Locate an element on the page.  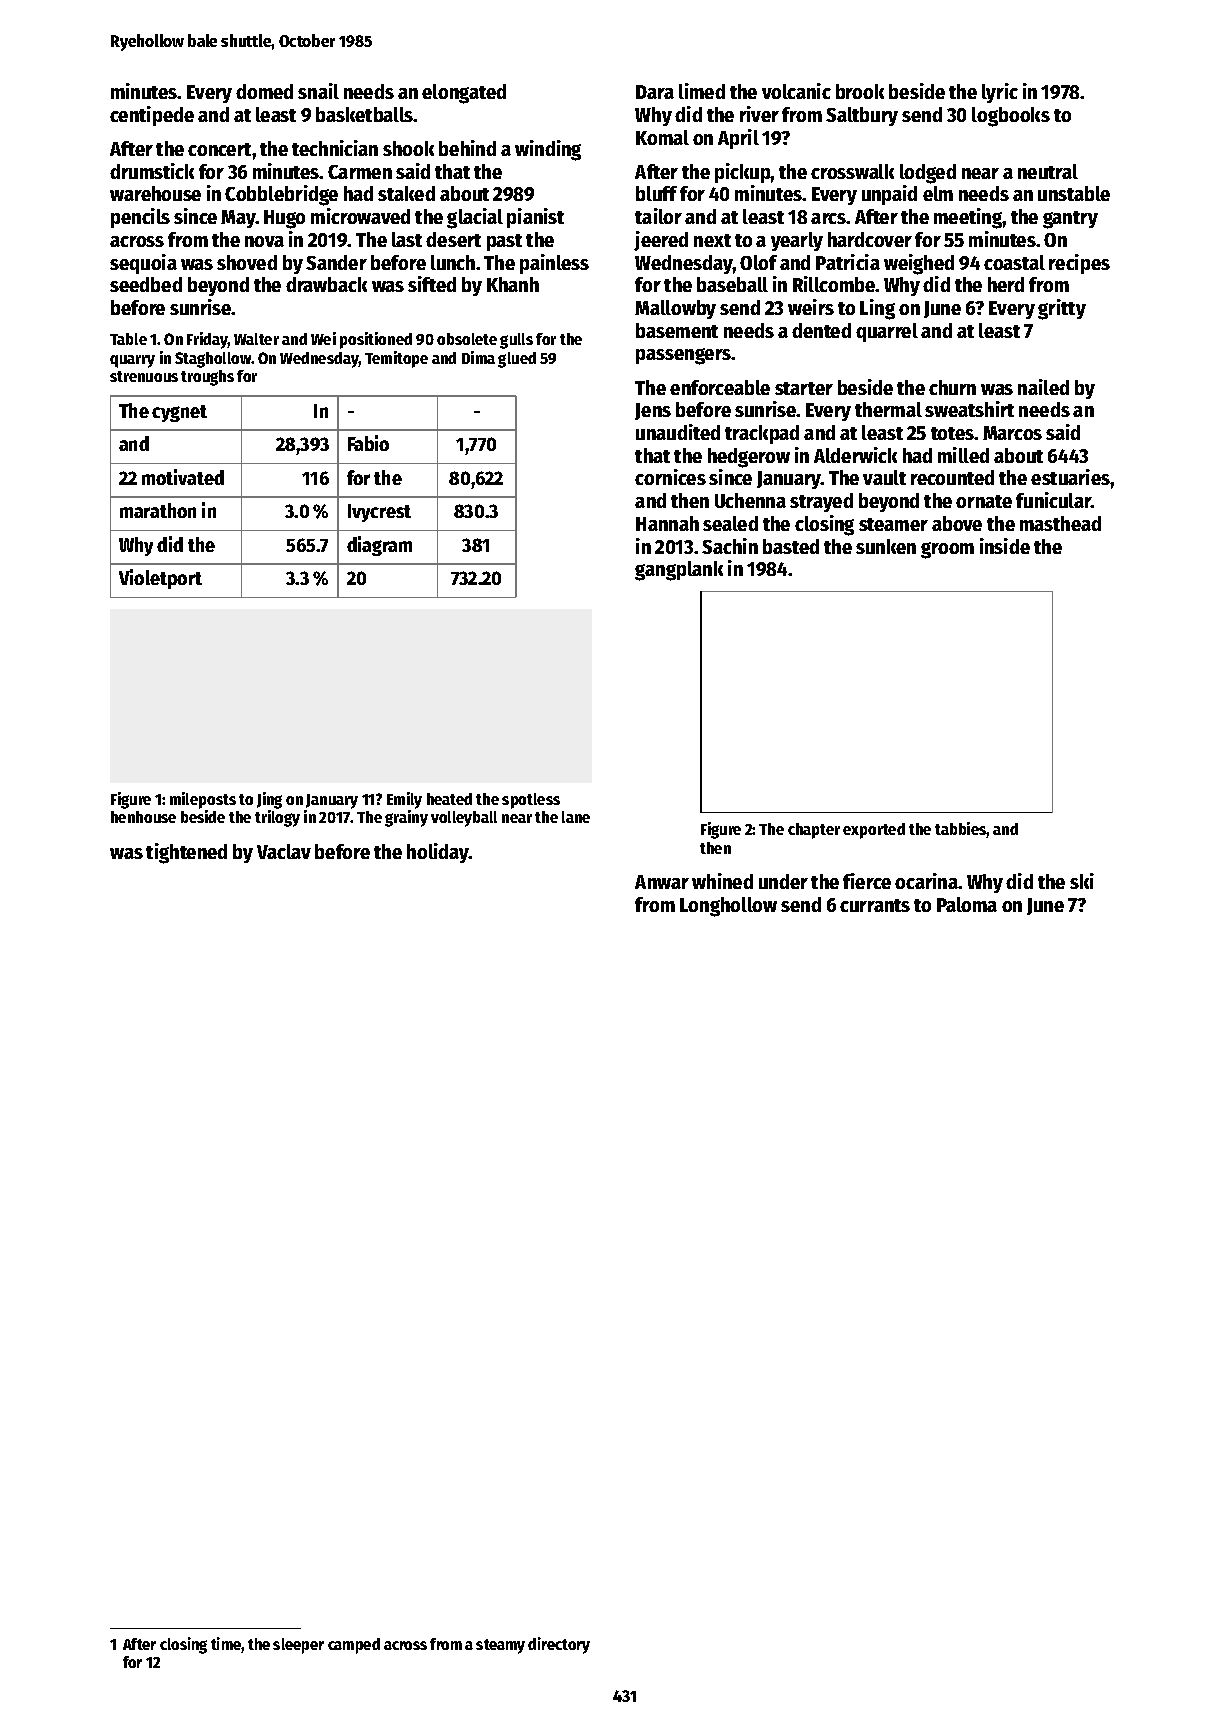
camped is located at coordinates (354, 1646).
